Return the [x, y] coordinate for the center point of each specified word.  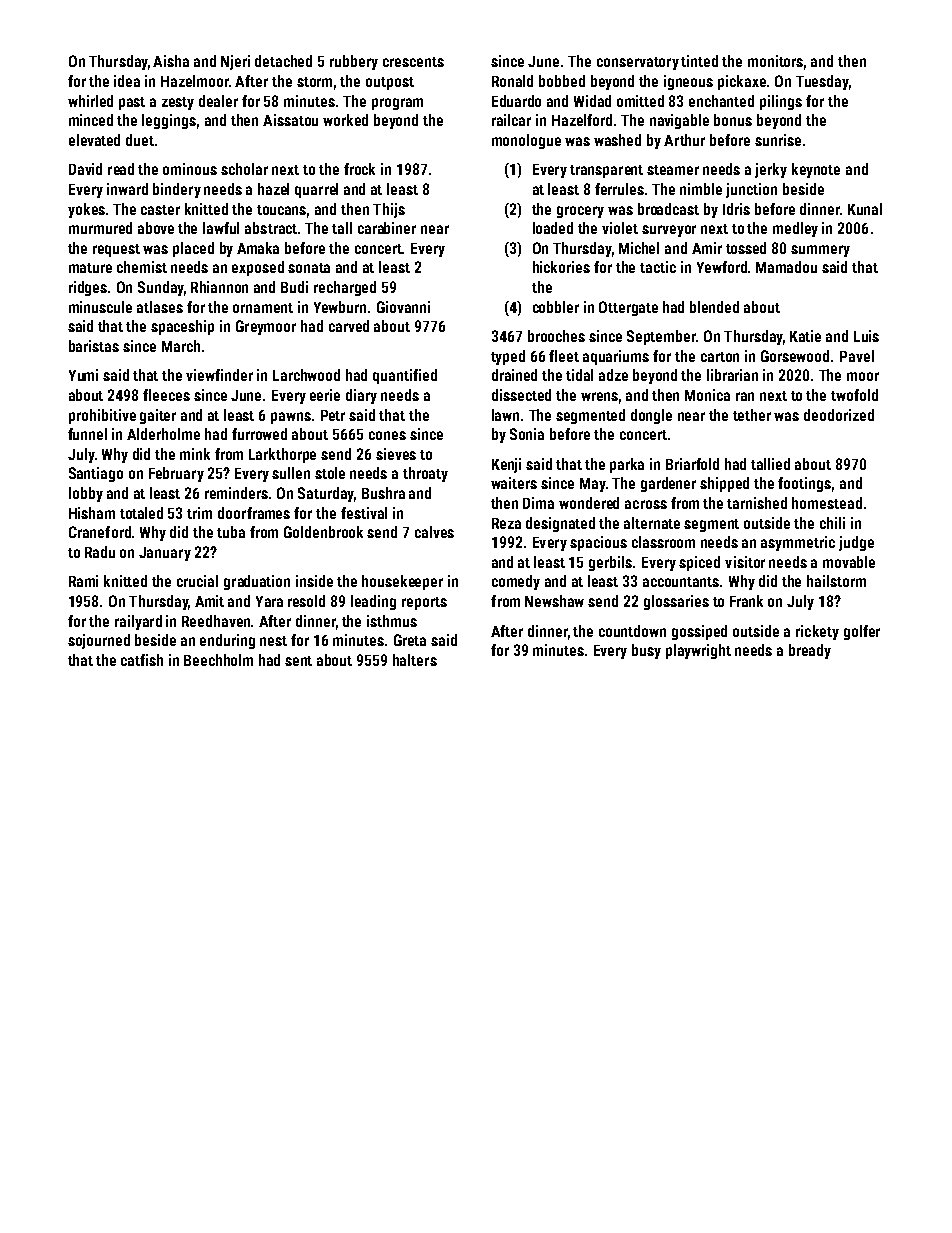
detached [283, 61]
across [646, 504]
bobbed [562, 81]
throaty [425, 474]
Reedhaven [216, 621]
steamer [673, 170]
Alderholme [163, 434]
